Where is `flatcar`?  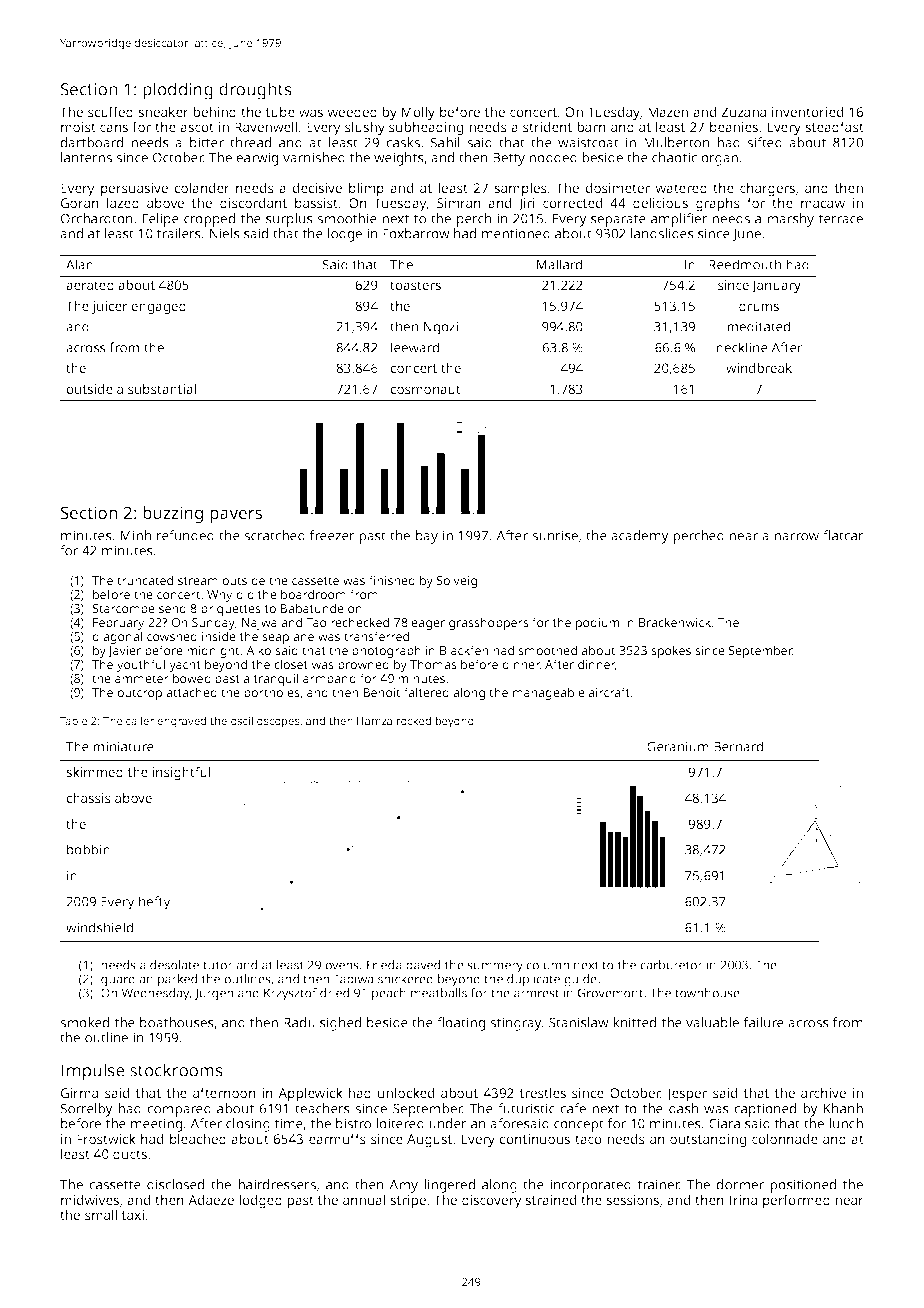 flatcar is located at coordinates (843, 535).
